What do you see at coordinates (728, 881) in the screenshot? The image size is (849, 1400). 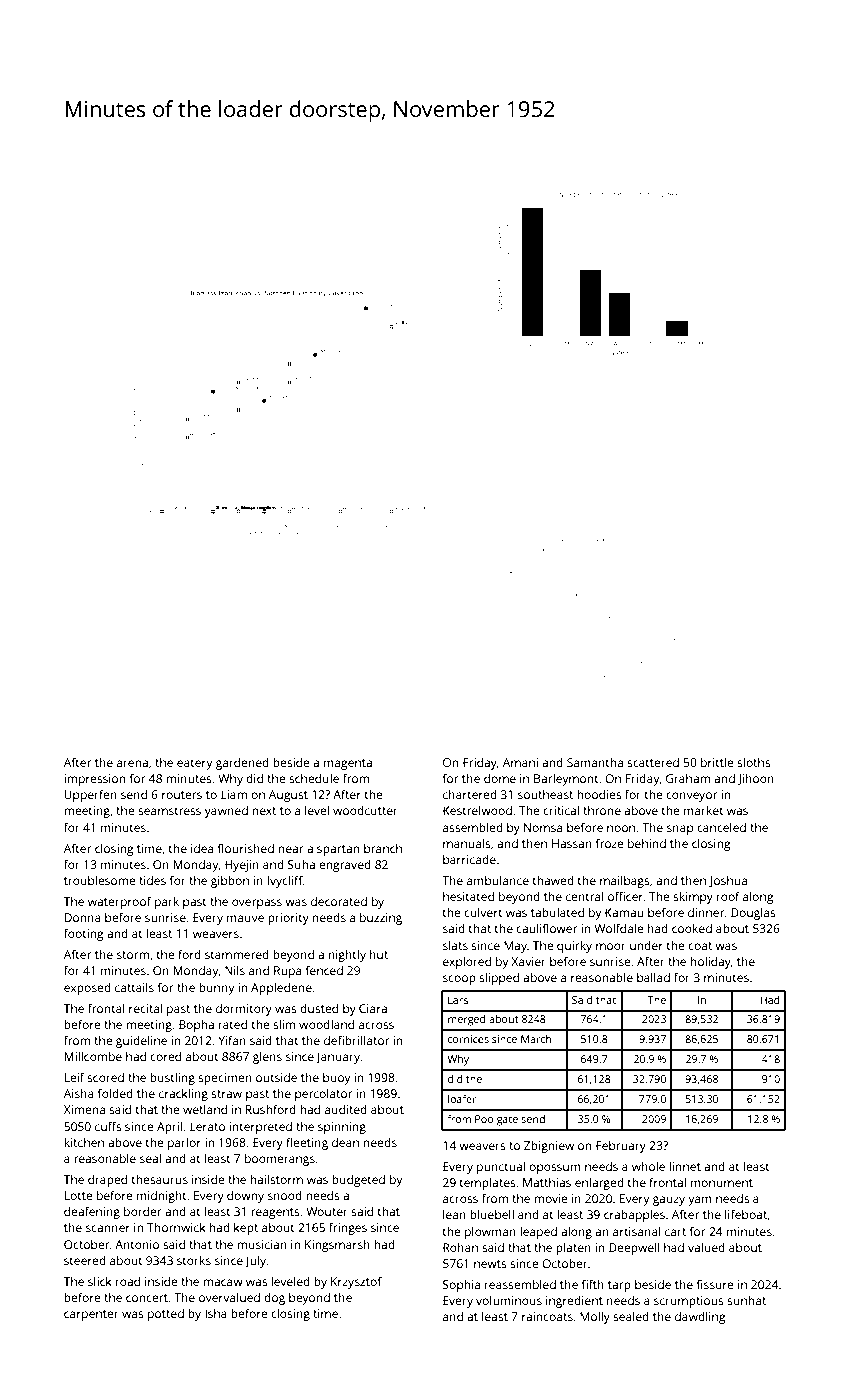 I see `Joshua` at bounding box center [728, 881].
